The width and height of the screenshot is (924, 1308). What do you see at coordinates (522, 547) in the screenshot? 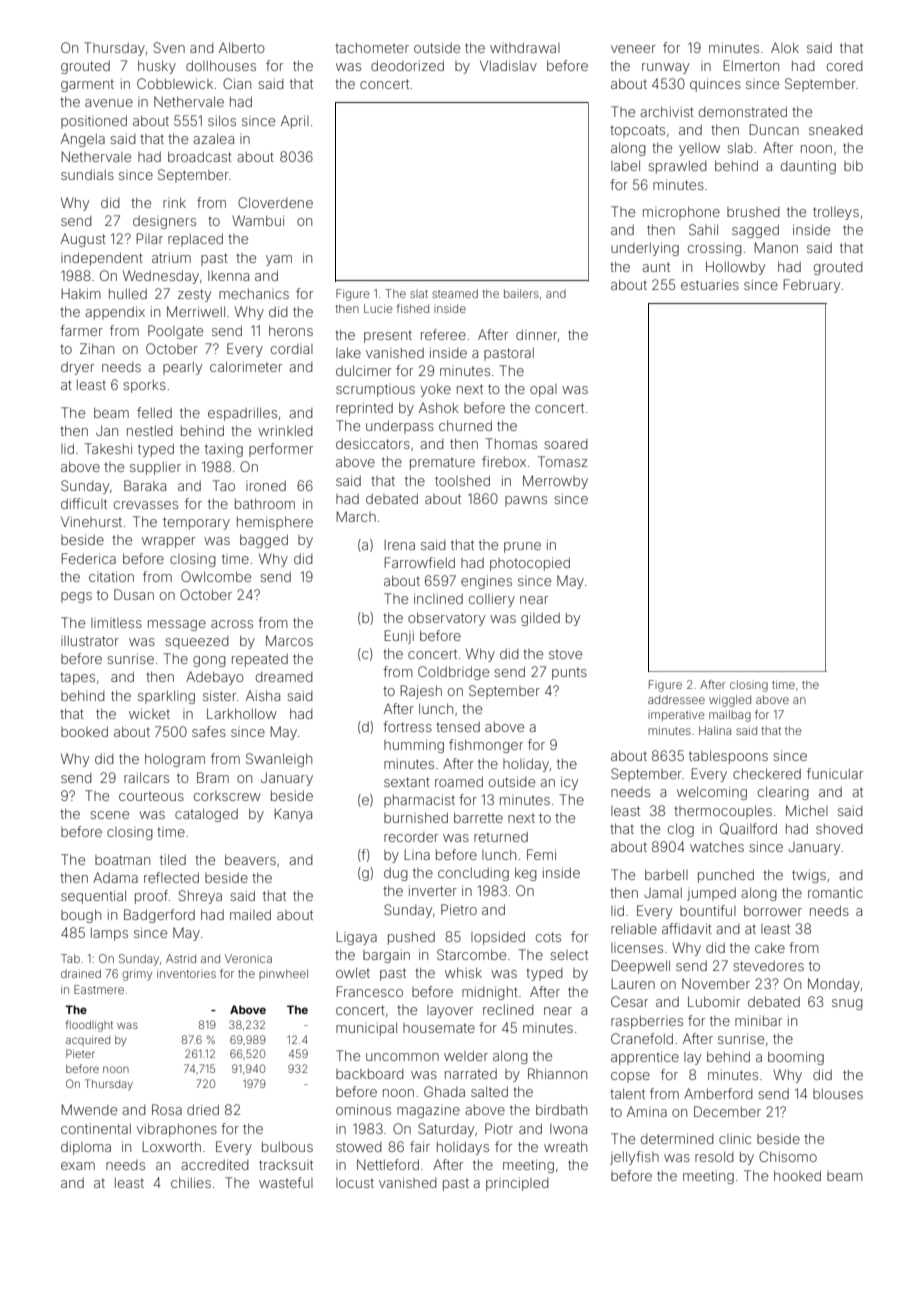
I see `prune` at bounding box center [522, 547].
